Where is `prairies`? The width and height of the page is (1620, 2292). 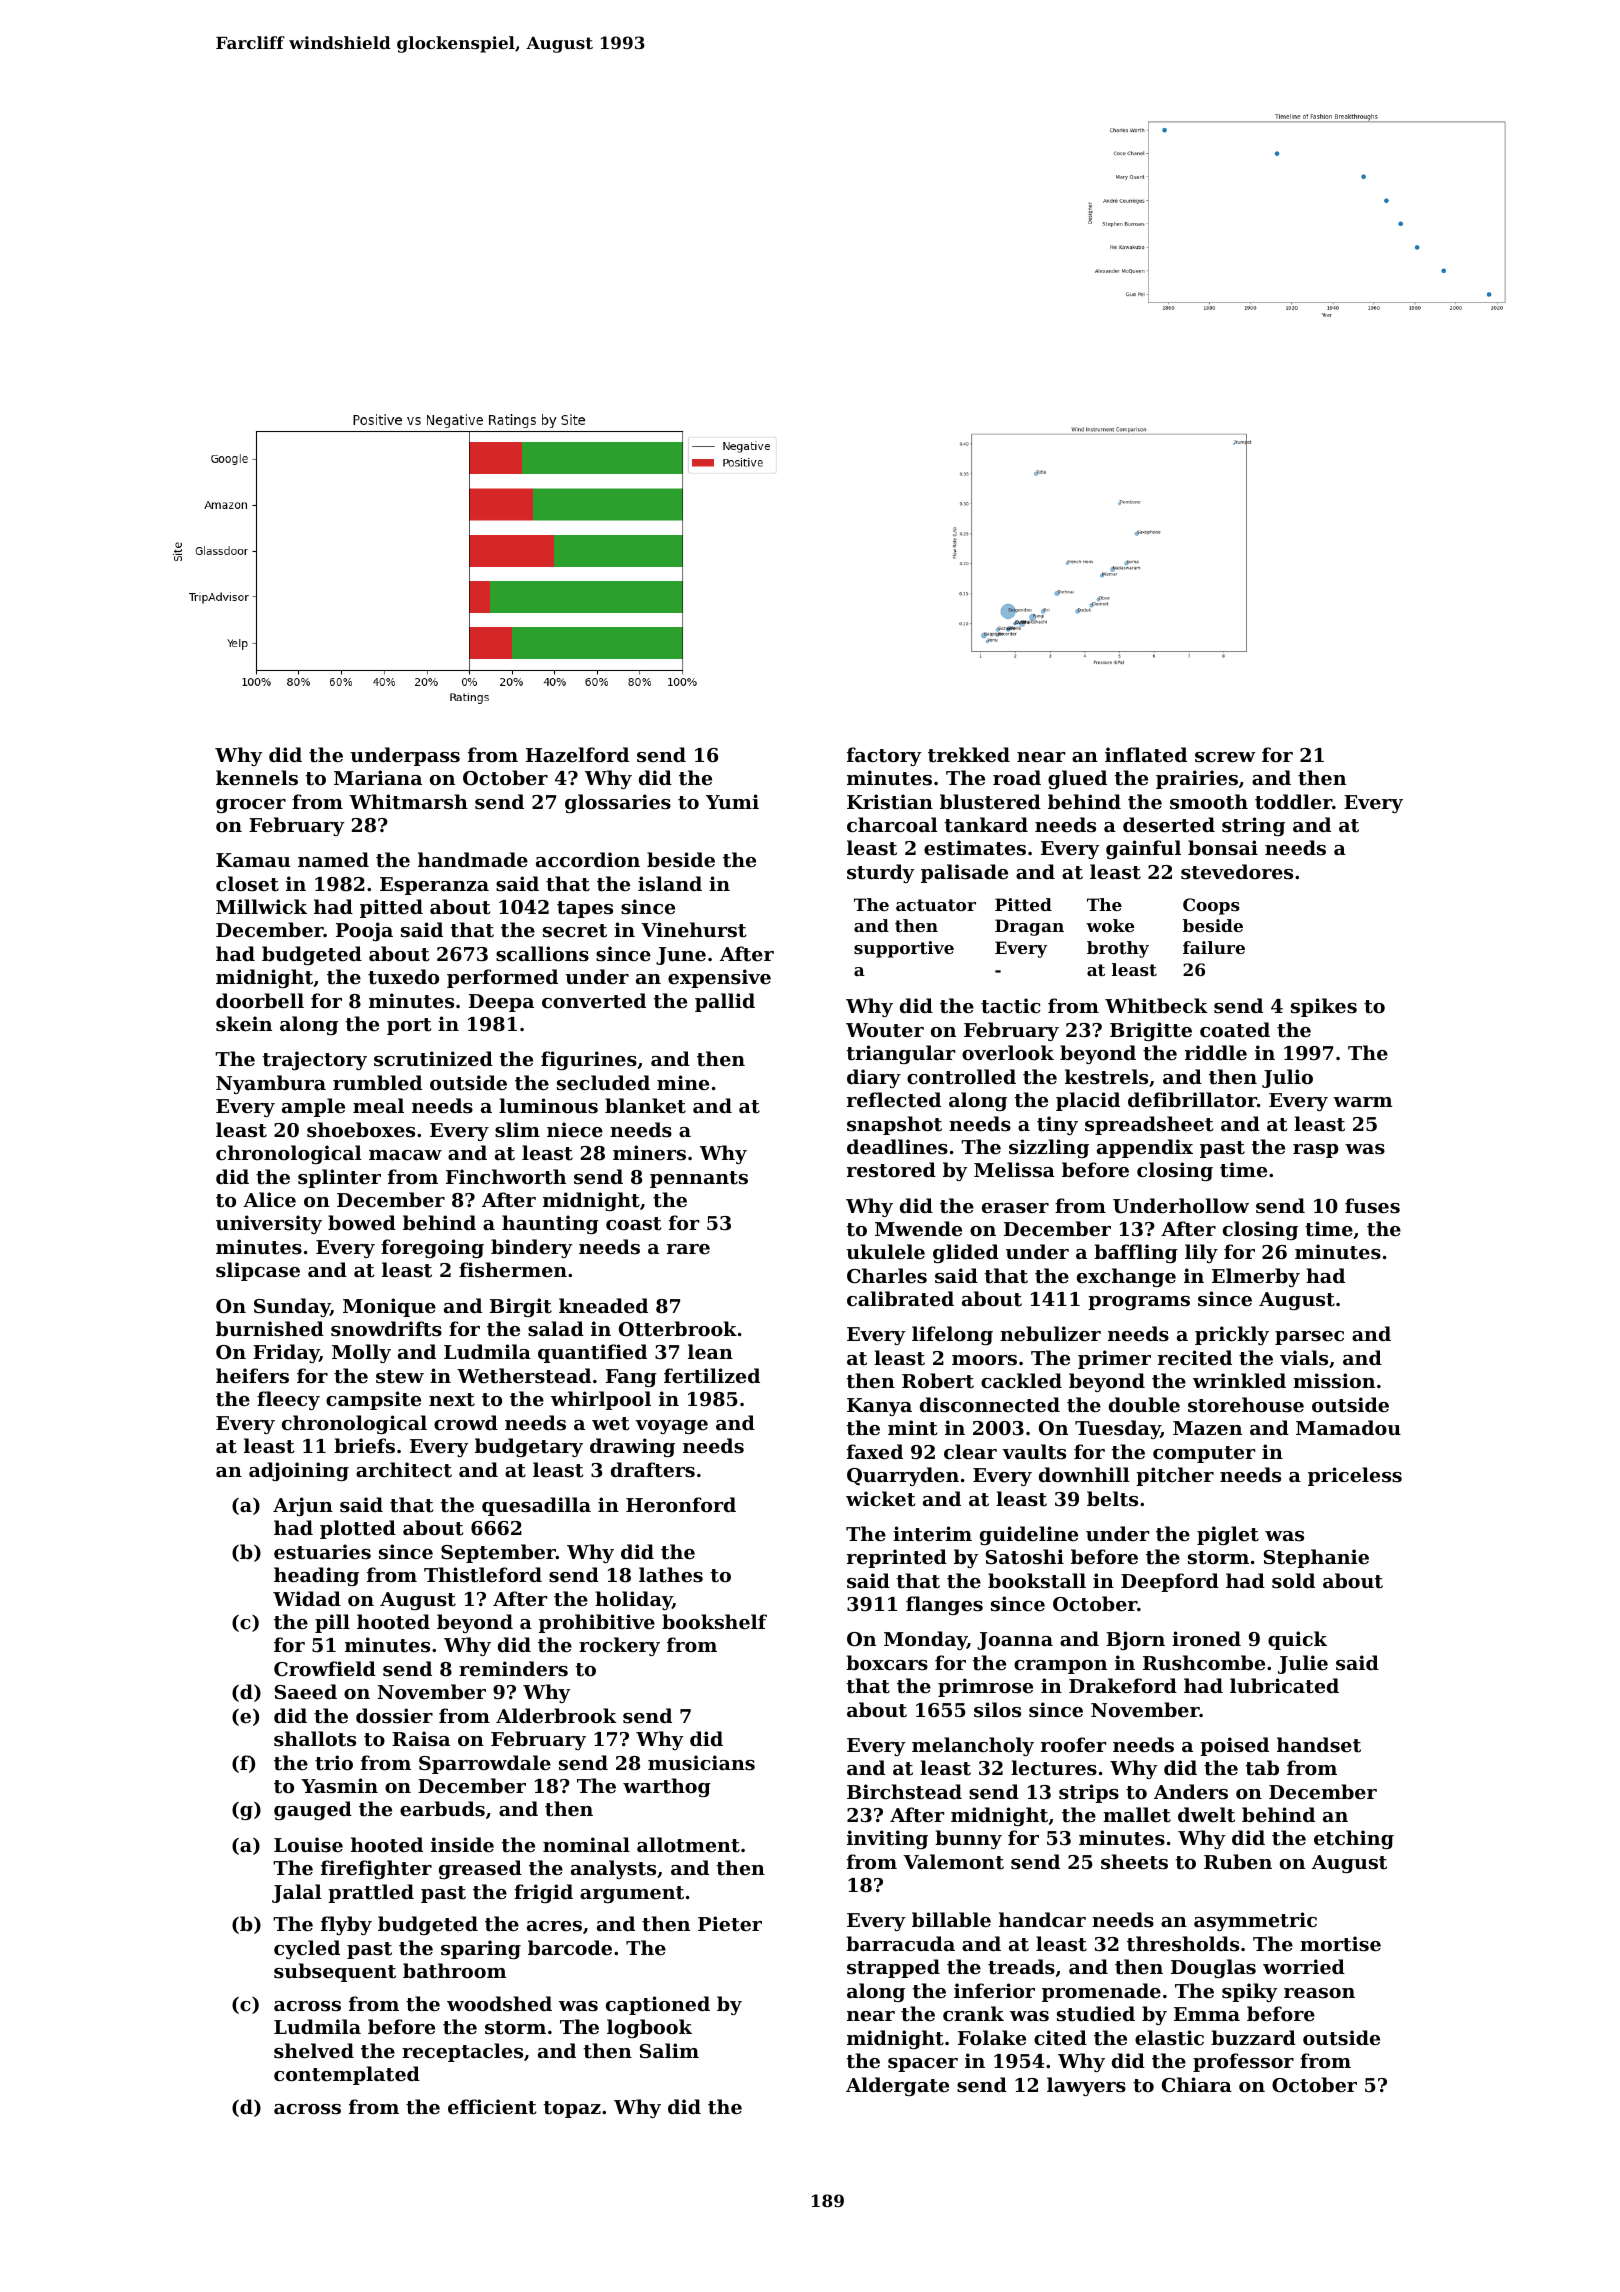 prairies is located at coordinates (1197, 779).
